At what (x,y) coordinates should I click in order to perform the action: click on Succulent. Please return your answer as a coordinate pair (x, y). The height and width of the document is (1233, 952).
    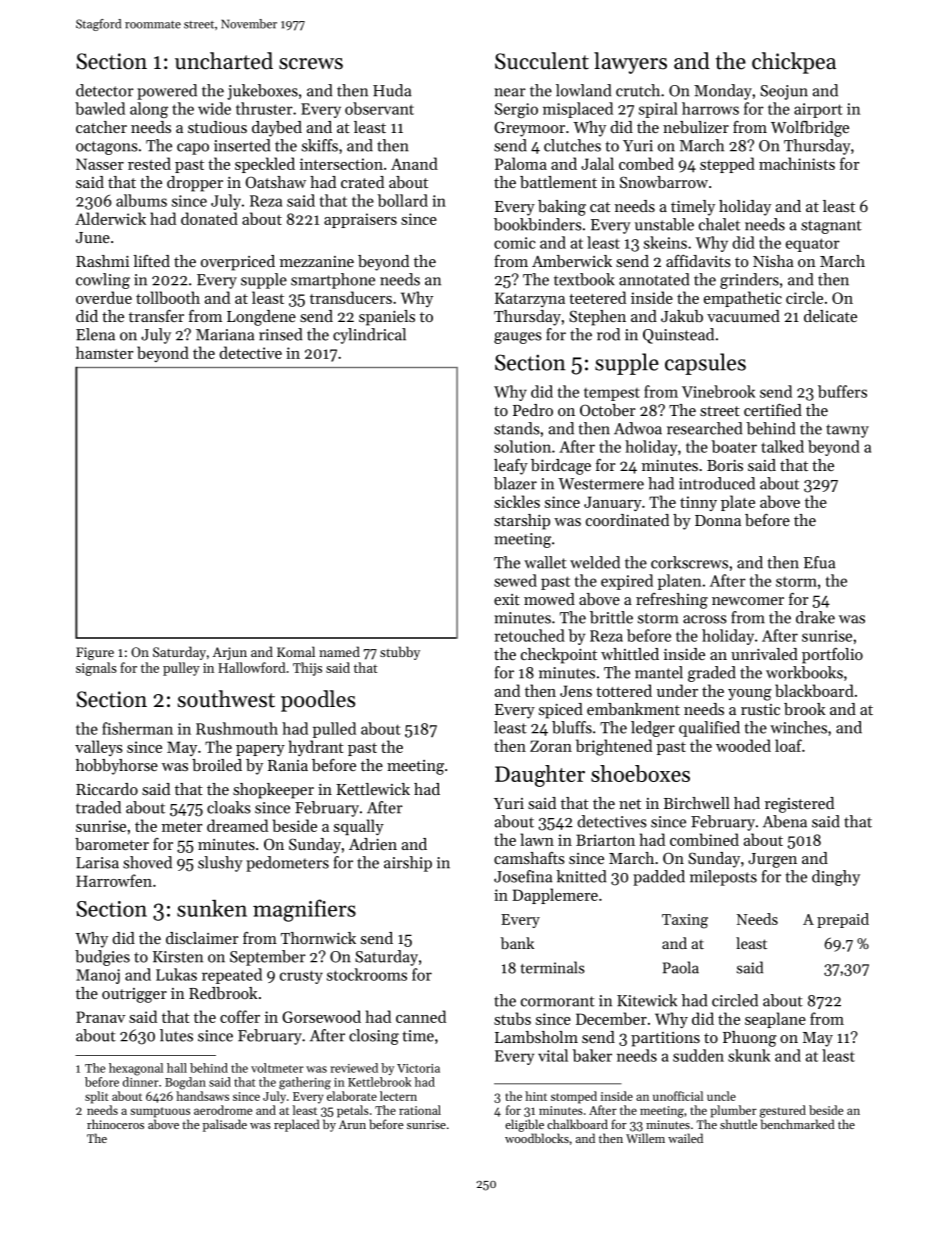
    Looking at the image, I should click on (542, 61).
